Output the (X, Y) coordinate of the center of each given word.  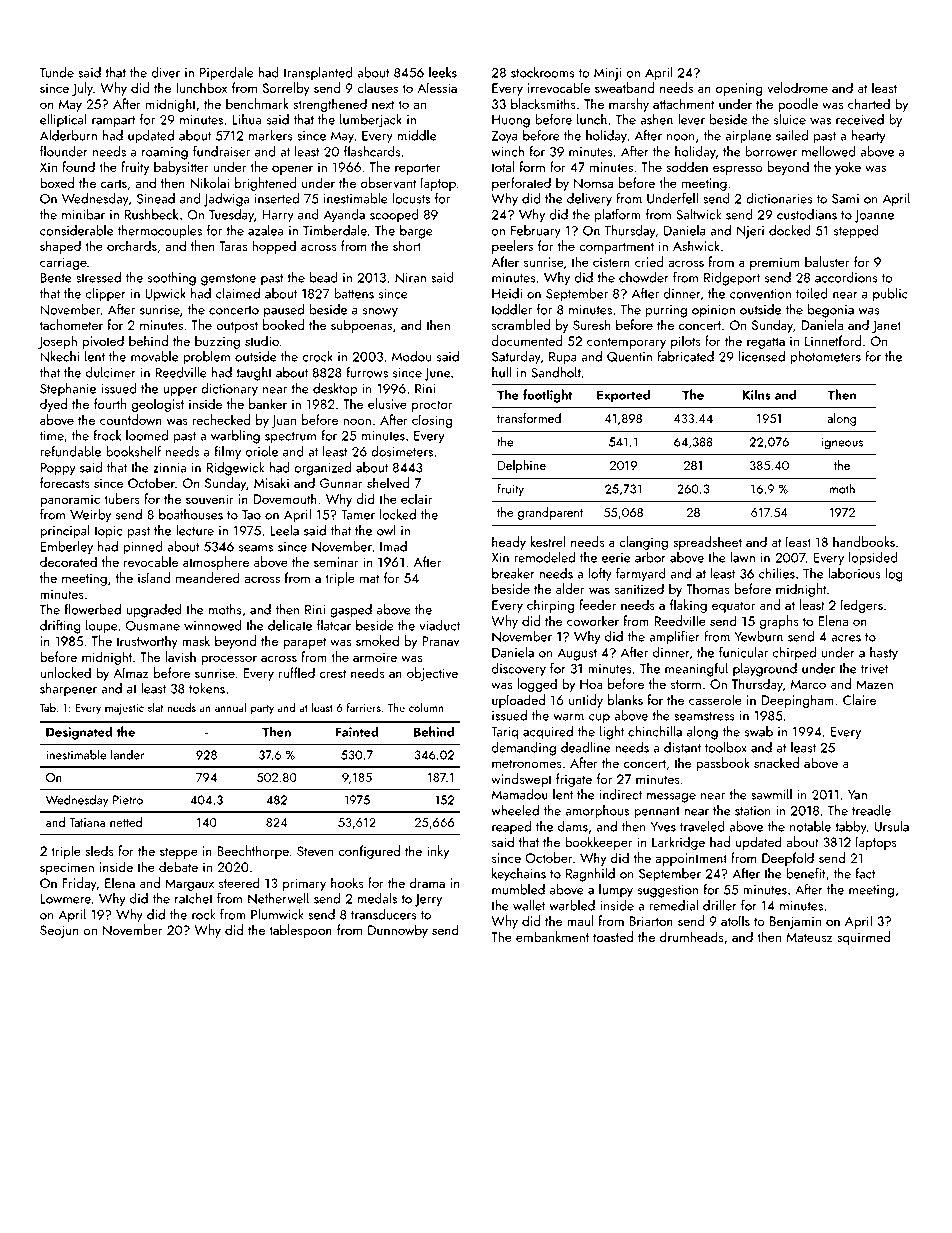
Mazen (874, 684)
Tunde (57, 72)
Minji (608, 74)
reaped (511, 827)
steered (239, 882)
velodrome (797, 87)
